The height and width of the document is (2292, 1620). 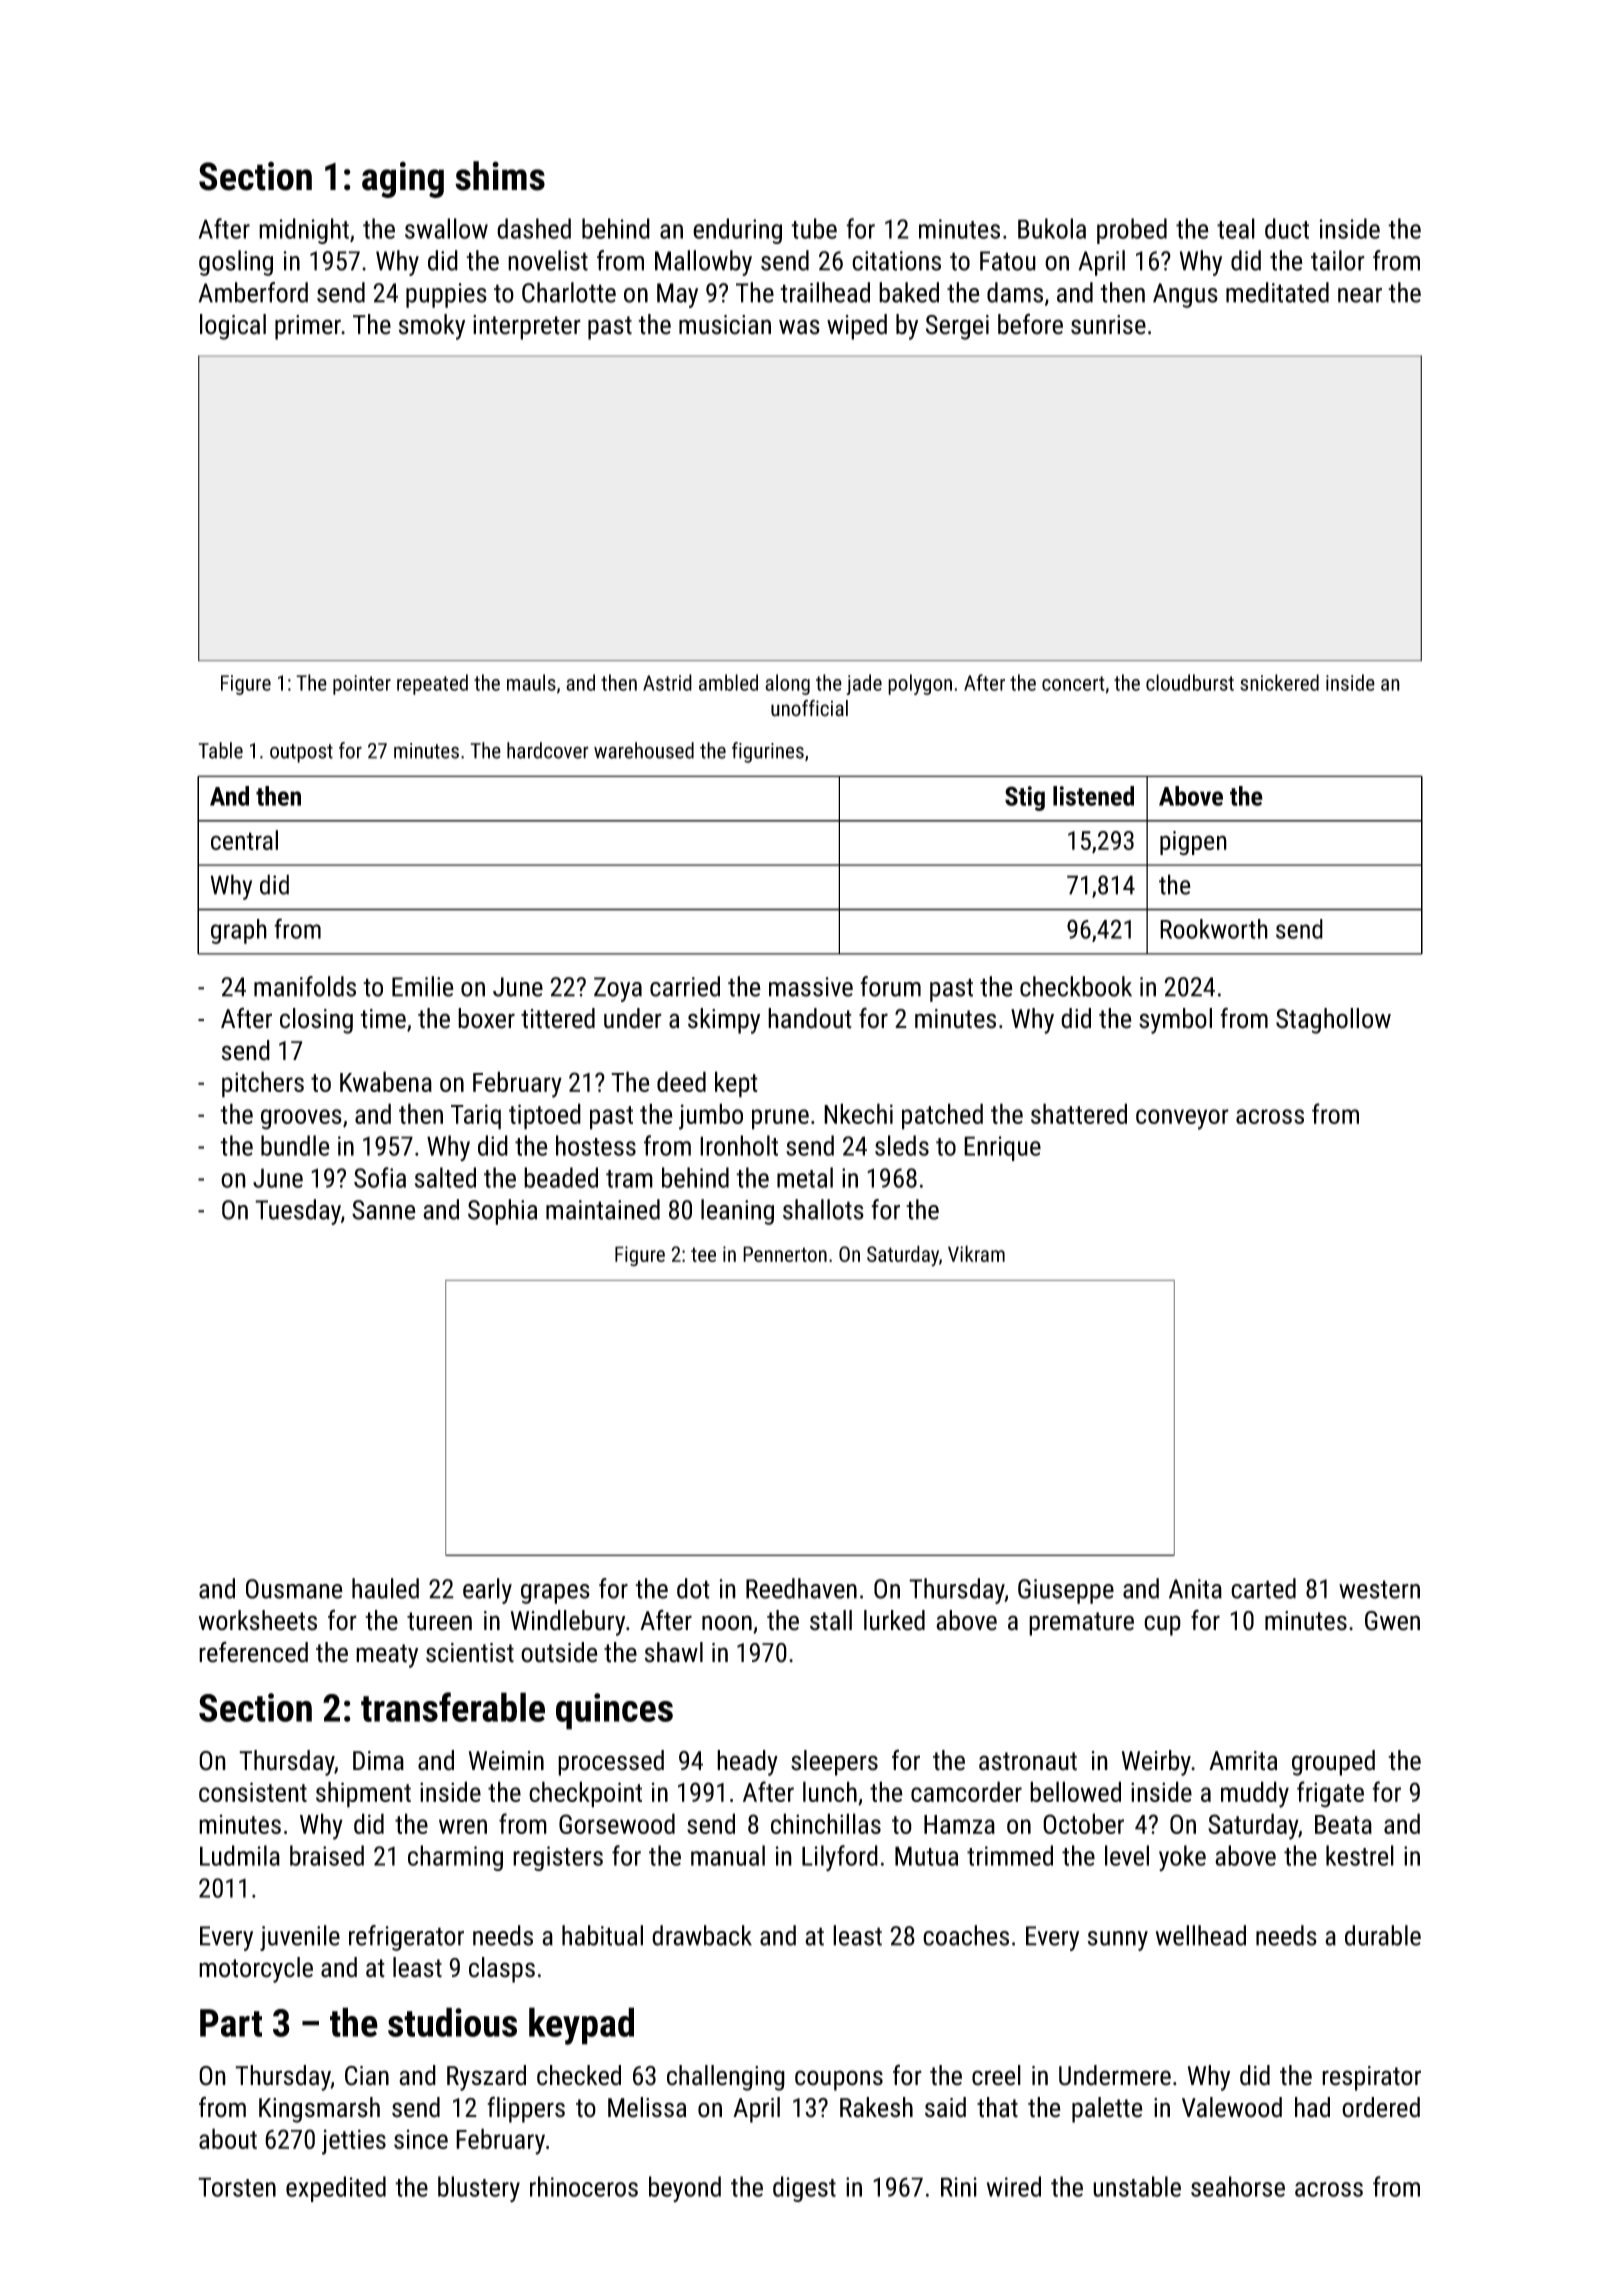 What do you see at coordinates (1052, 228) in the document?
I see `Bukola` at bounding box center [1052, 228].
